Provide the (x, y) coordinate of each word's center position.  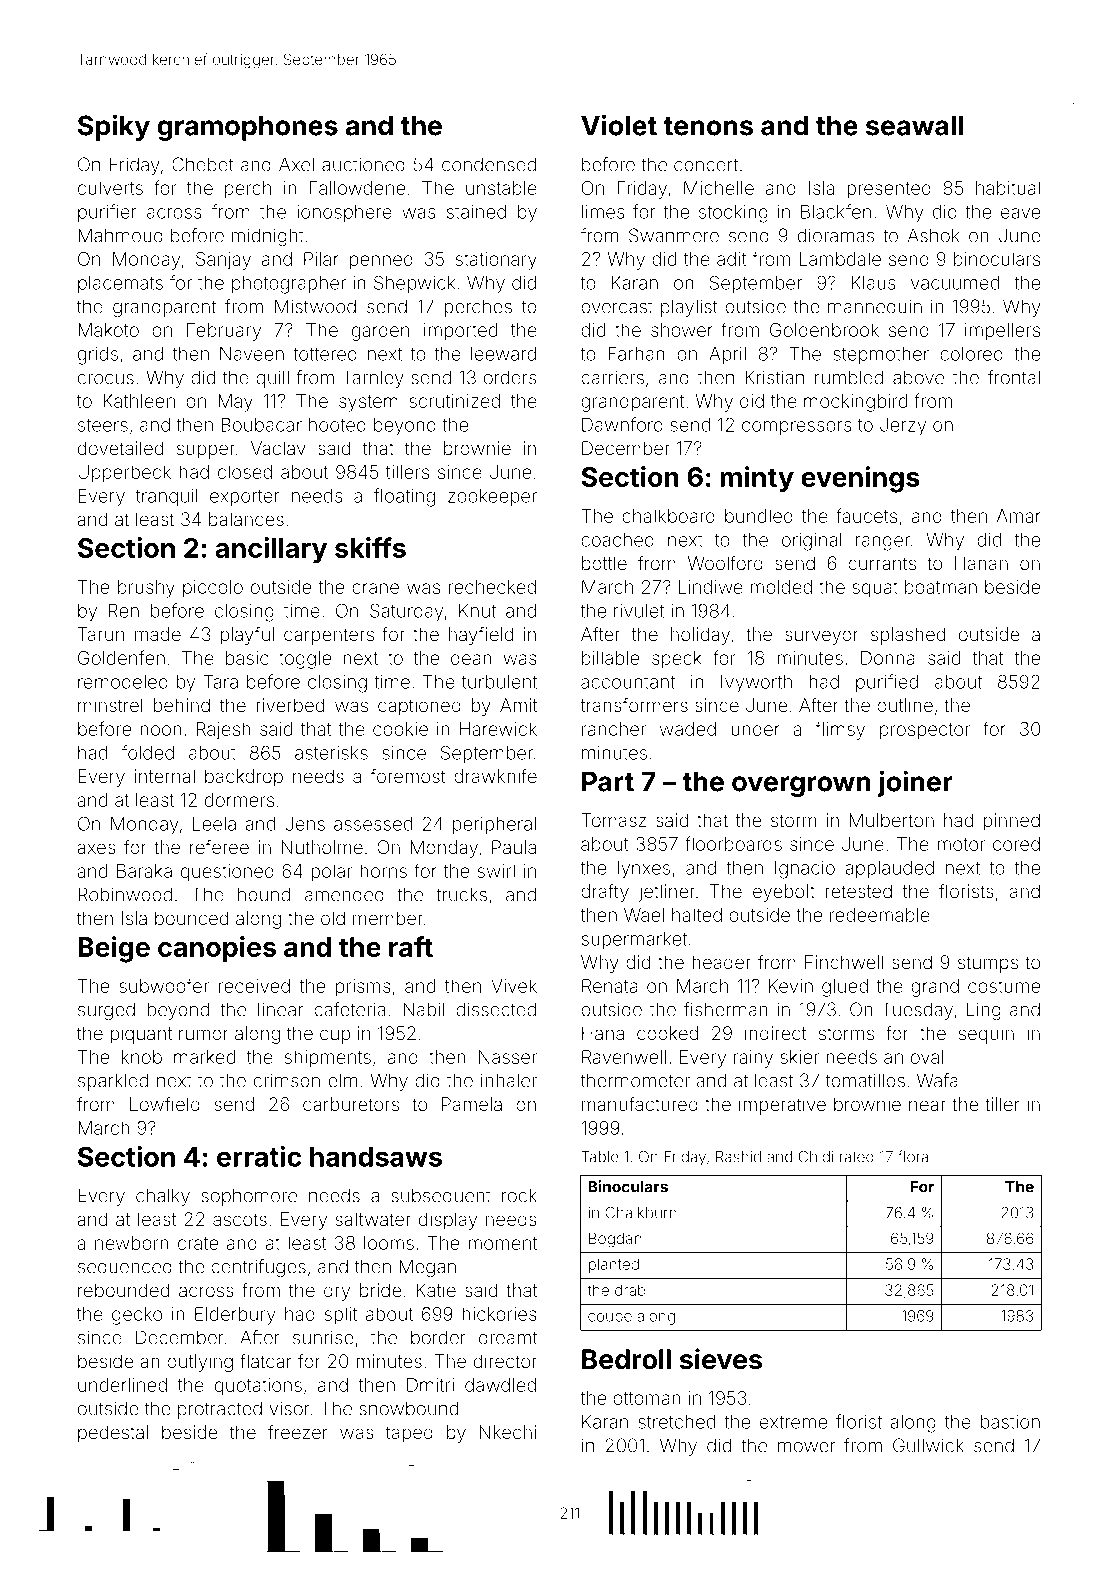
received (254, 986)
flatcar (266, 1360)
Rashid (738, 1157)
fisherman (726, 1009)
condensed (489, 164)
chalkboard (668, 516)
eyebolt (784, 893)
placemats (120, 284)
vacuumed (955, 283)
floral (915, 1156)
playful (247, 636)
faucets (866, 515)
